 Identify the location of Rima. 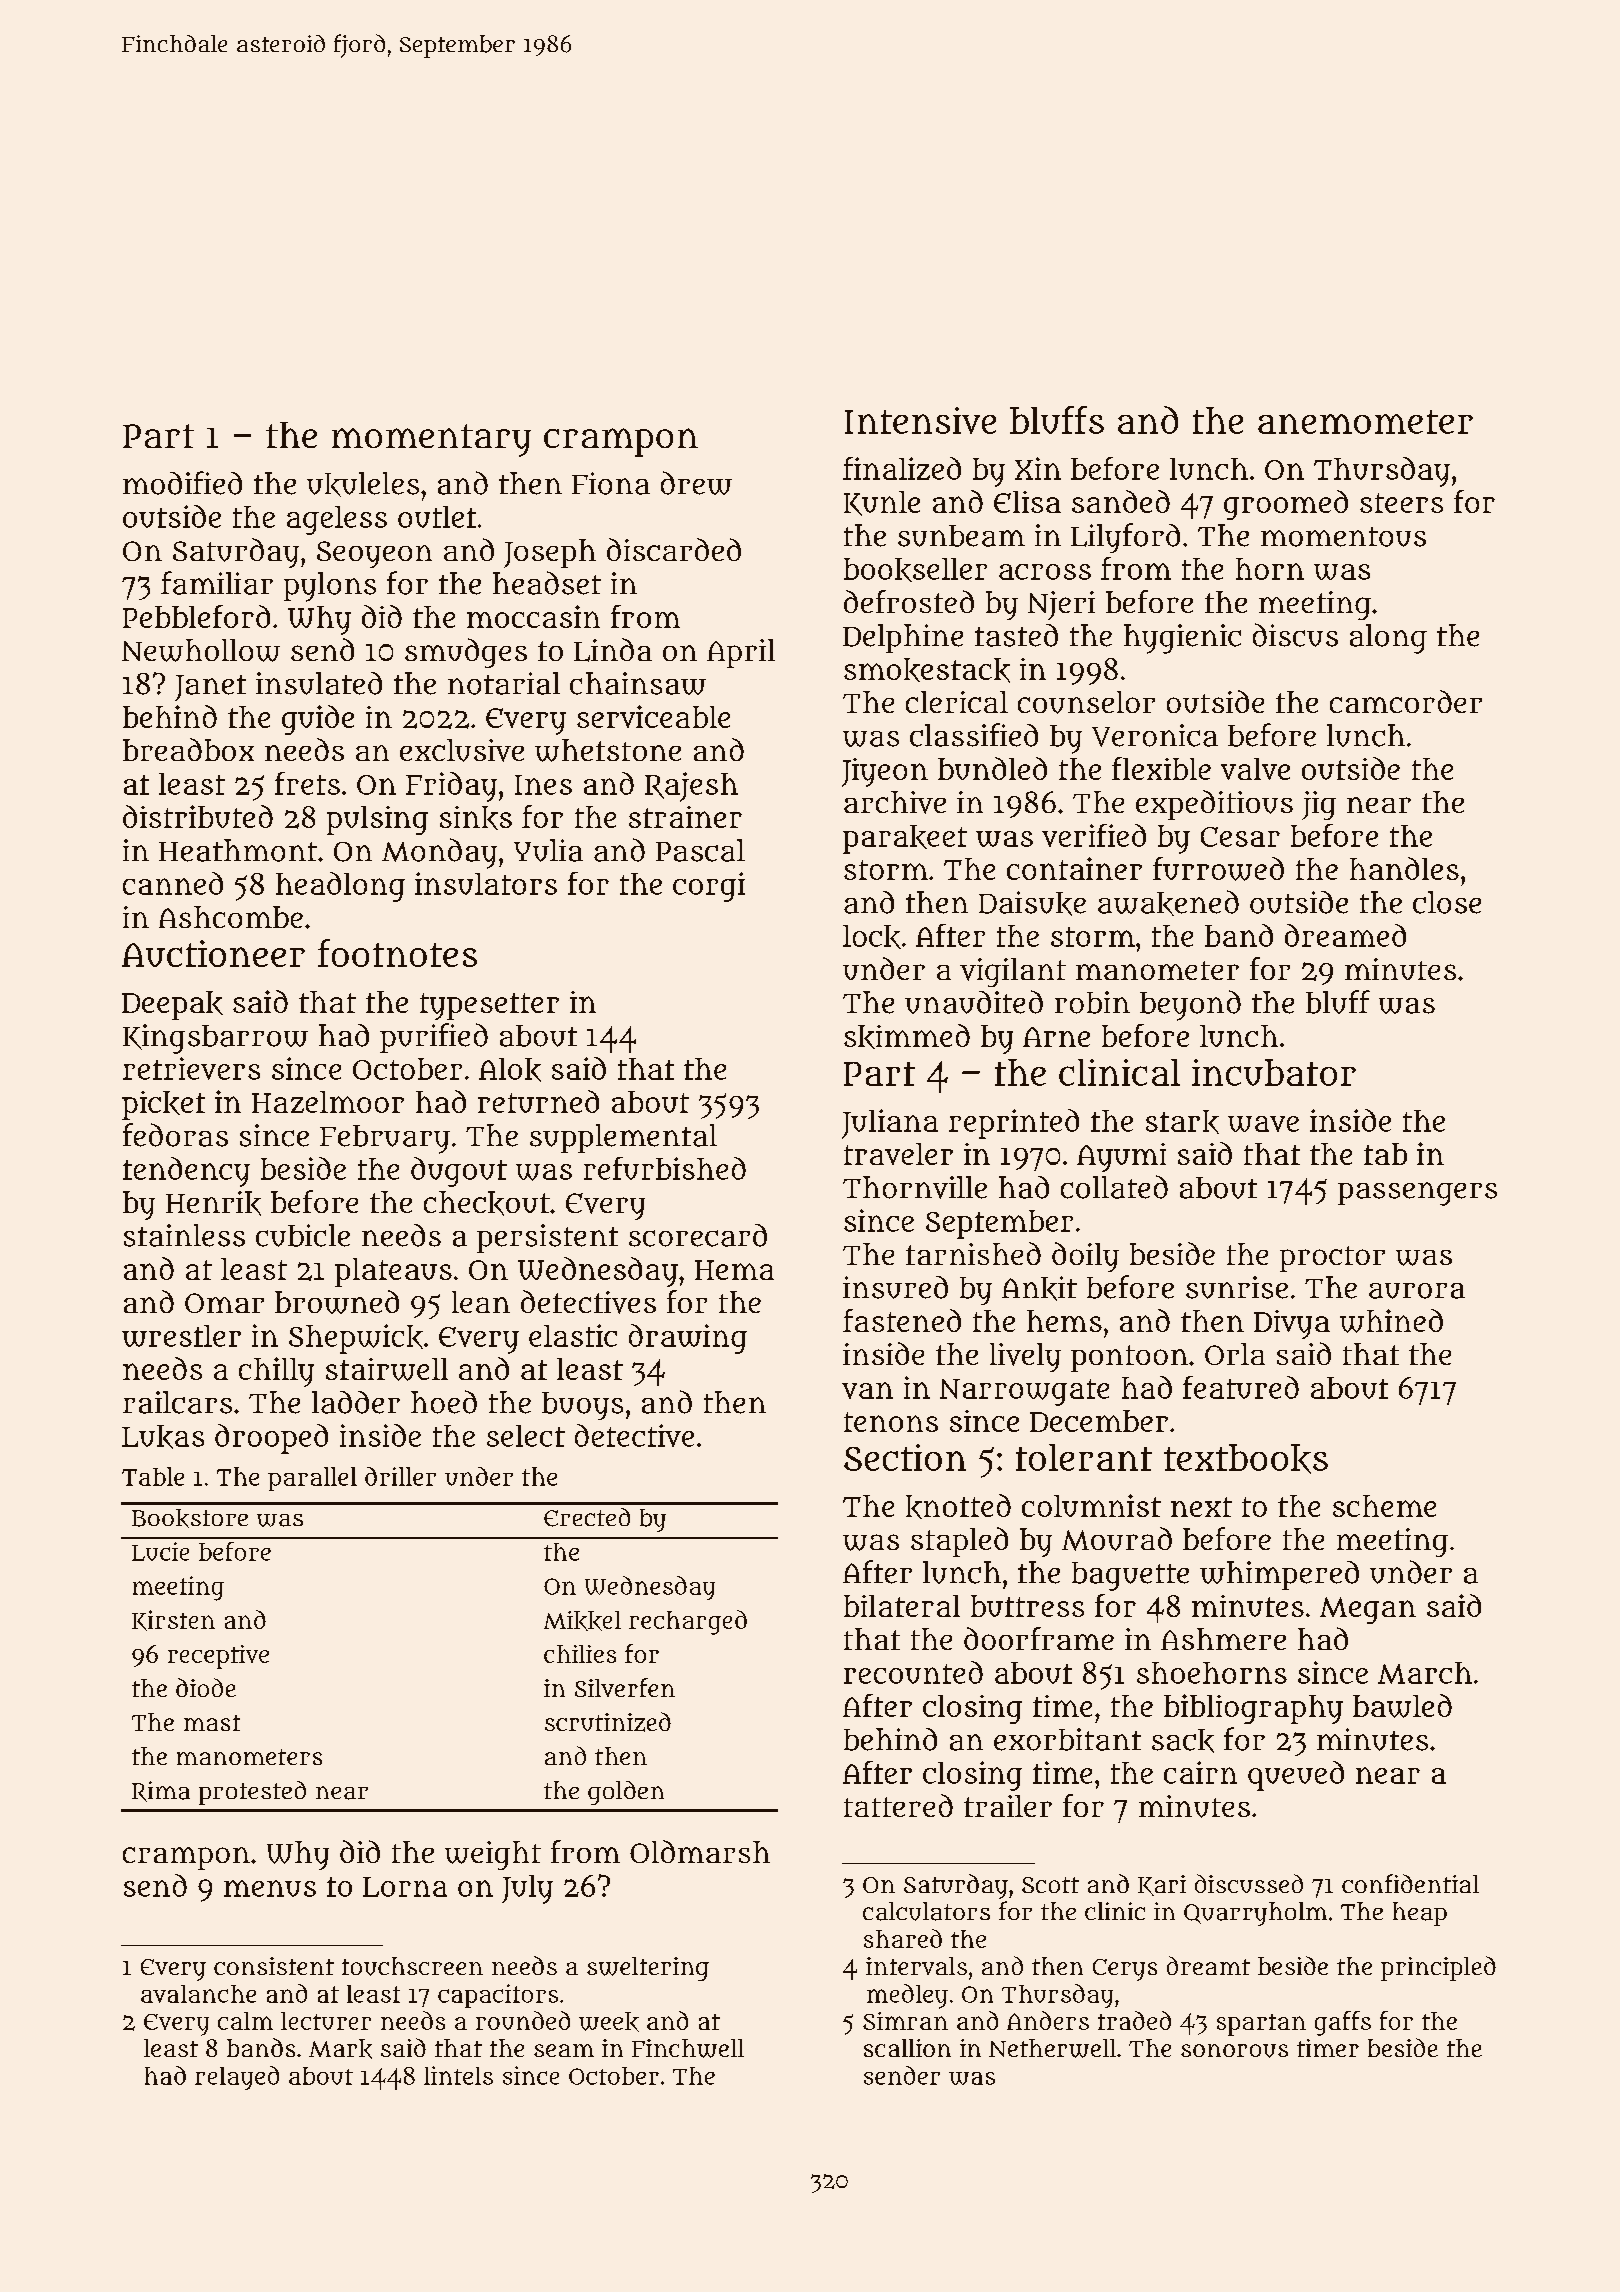
(161, 1791).
